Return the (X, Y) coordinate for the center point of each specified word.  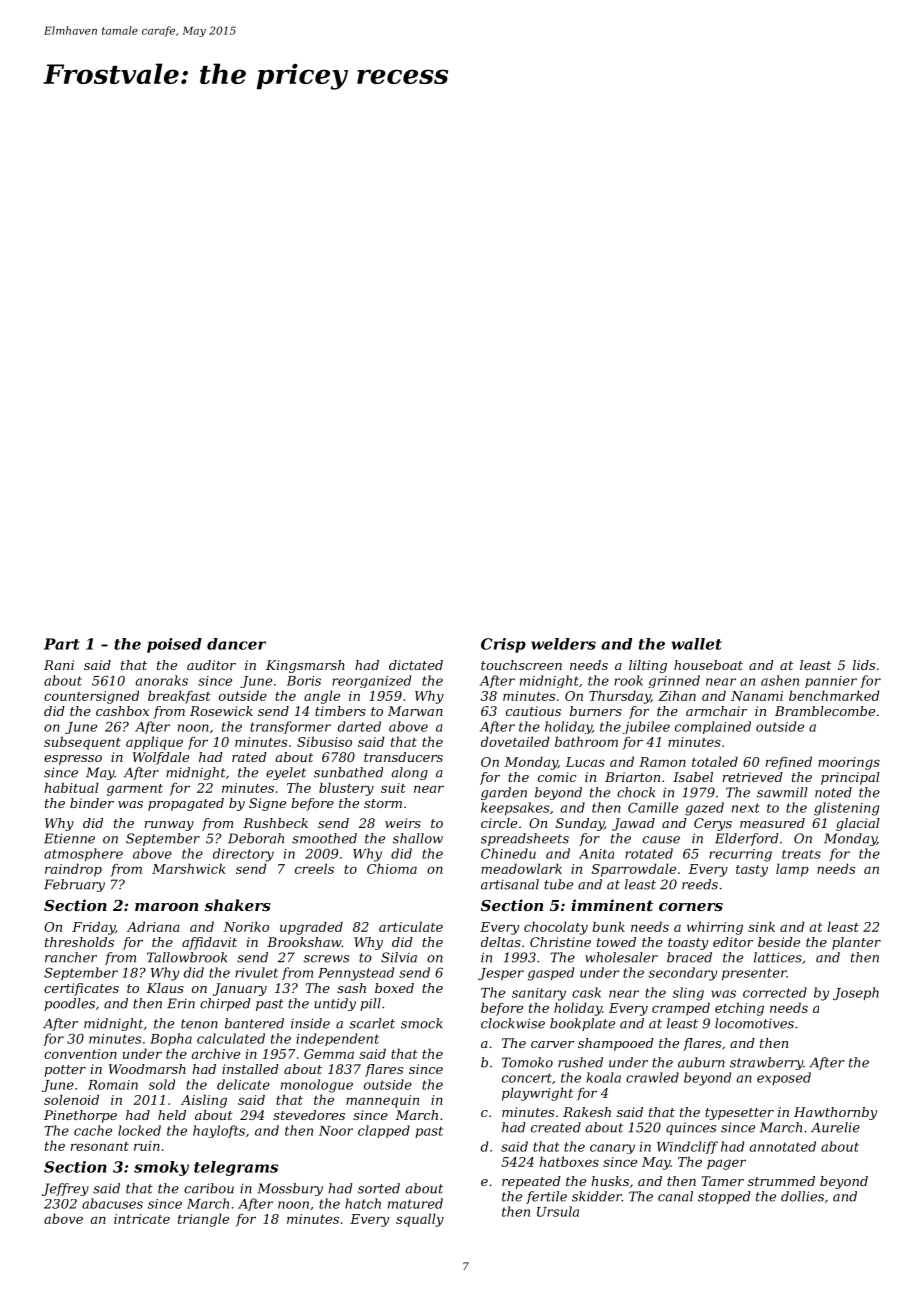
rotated (649, 853)
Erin (181, 1003)
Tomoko (527, 1062)
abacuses (112, 1203)
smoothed (324, 838)
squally (420, 1220)
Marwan (415, 711)
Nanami (757, 696)
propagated (186, 804)
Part (62, 644)
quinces (691, 1128)
